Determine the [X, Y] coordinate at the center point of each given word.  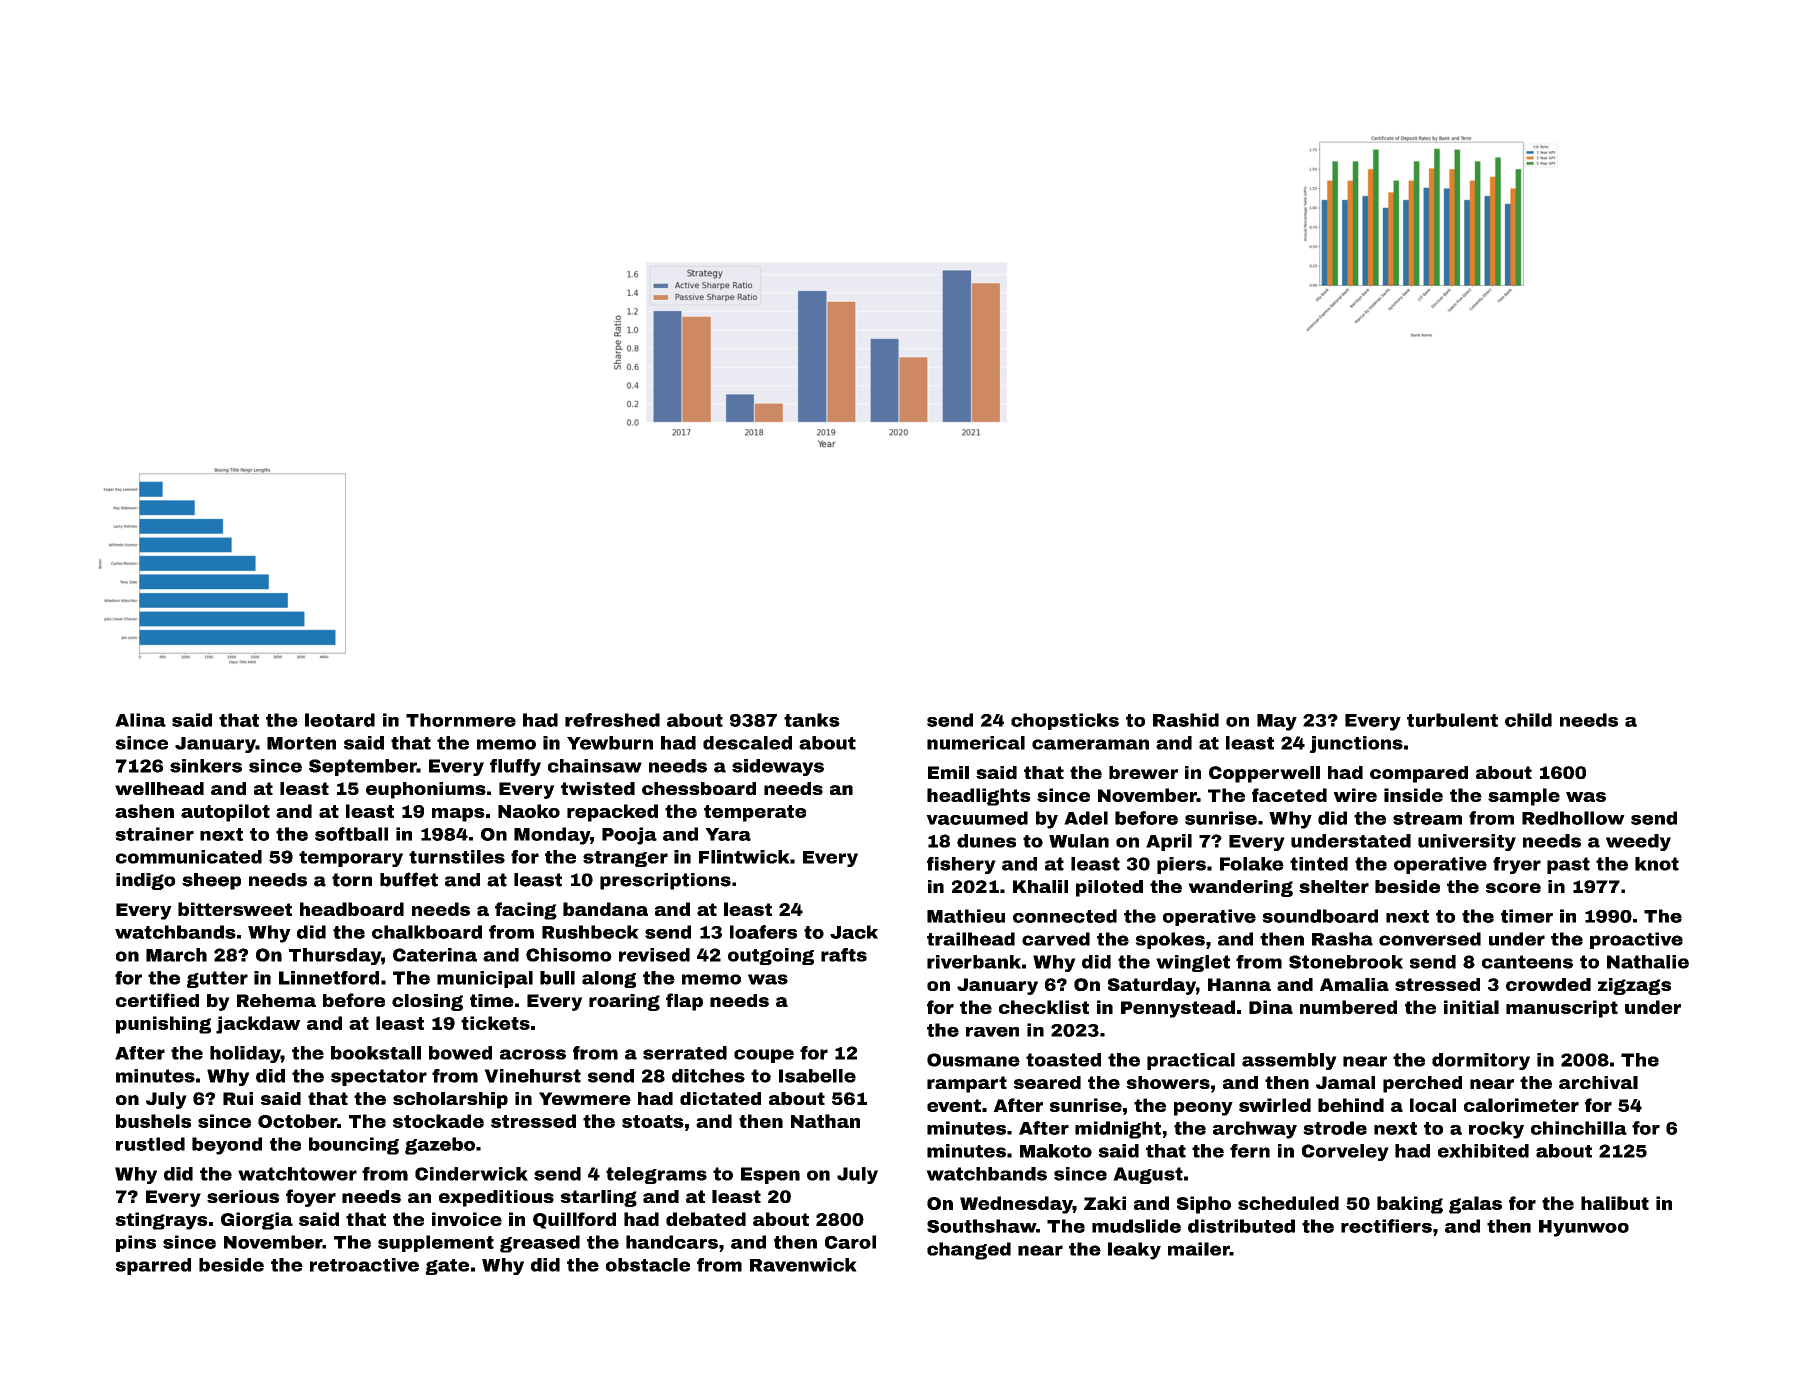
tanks [812, 720]
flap [684, 1002]
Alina [140, 720]
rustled [150, 1144]
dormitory [1481, 1061]
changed [969, 1251]
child [1528, 720]
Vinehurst [532, 1076]
